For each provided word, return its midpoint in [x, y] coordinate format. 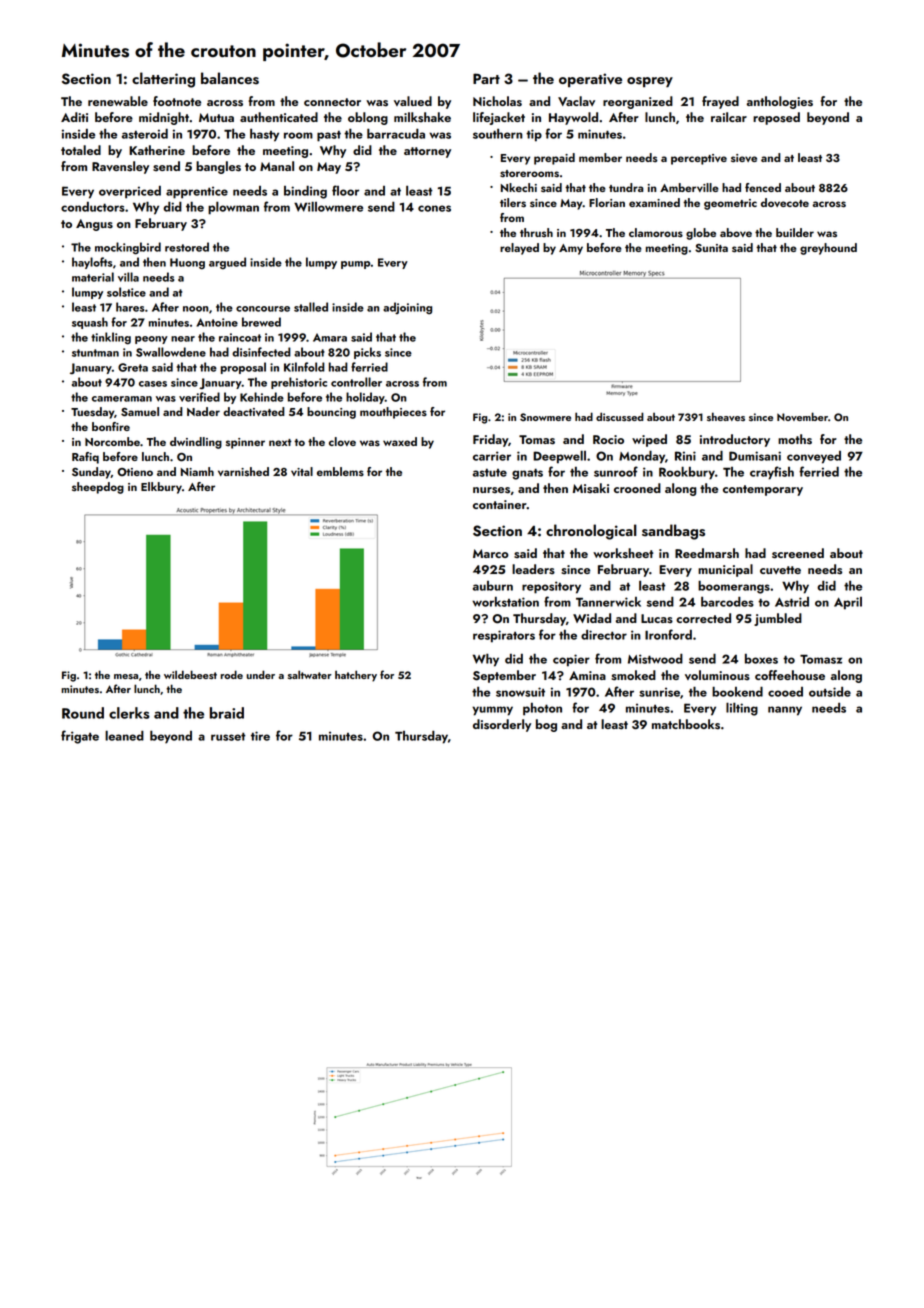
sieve [744, 158]
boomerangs [734, 587]
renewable [118, 101]
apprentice [197, 192]
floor [345, 190]
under [260, 674]
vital [302, 471]
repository [551, 587]
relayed [519, 249]
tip [534, 135]
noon [196, 309]
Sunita [711, 248]
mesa [126, 676]
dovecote [785, 202]
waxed [400, 441]
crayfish [772, 473]
